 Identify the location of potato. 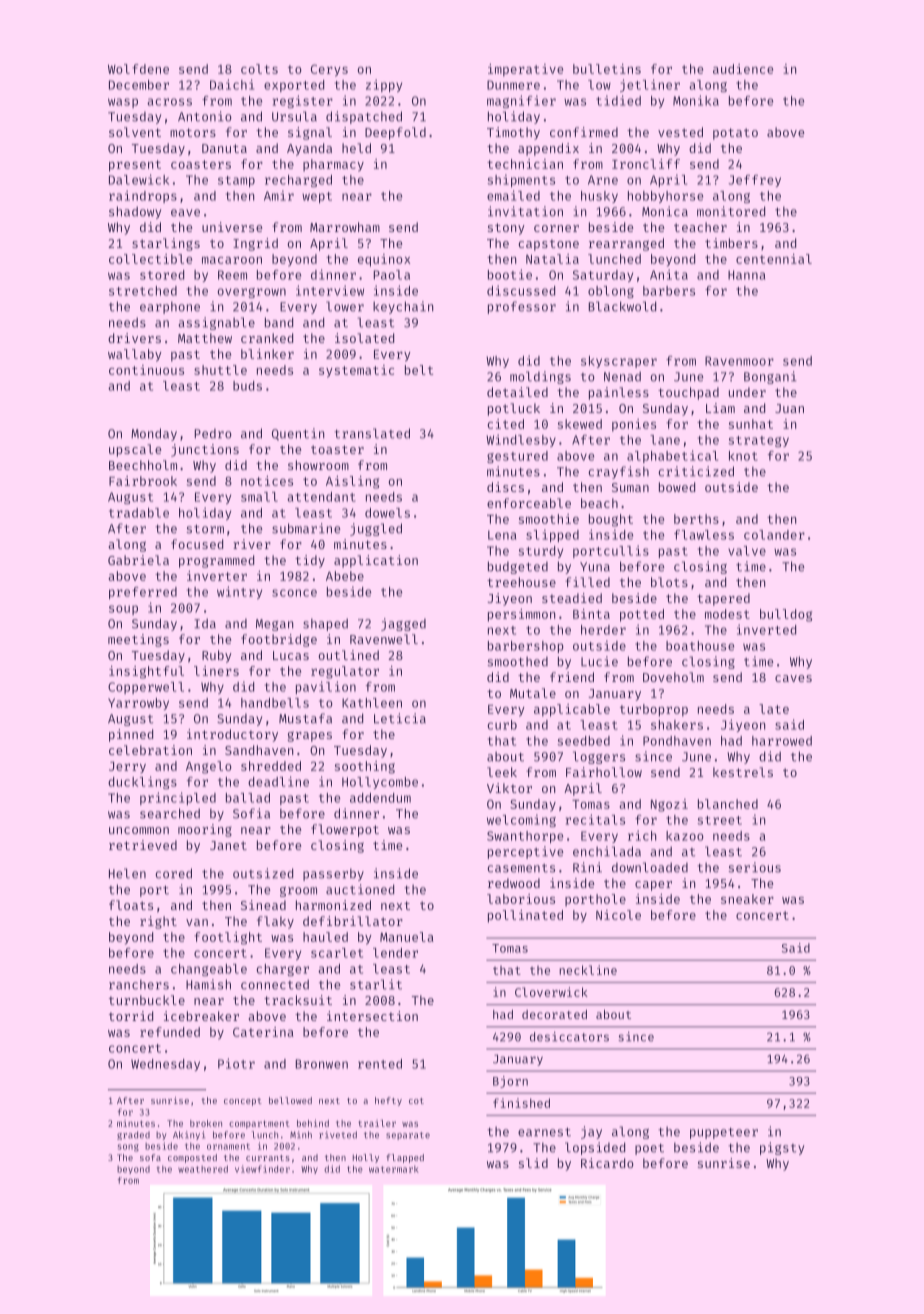
(735, 134).
